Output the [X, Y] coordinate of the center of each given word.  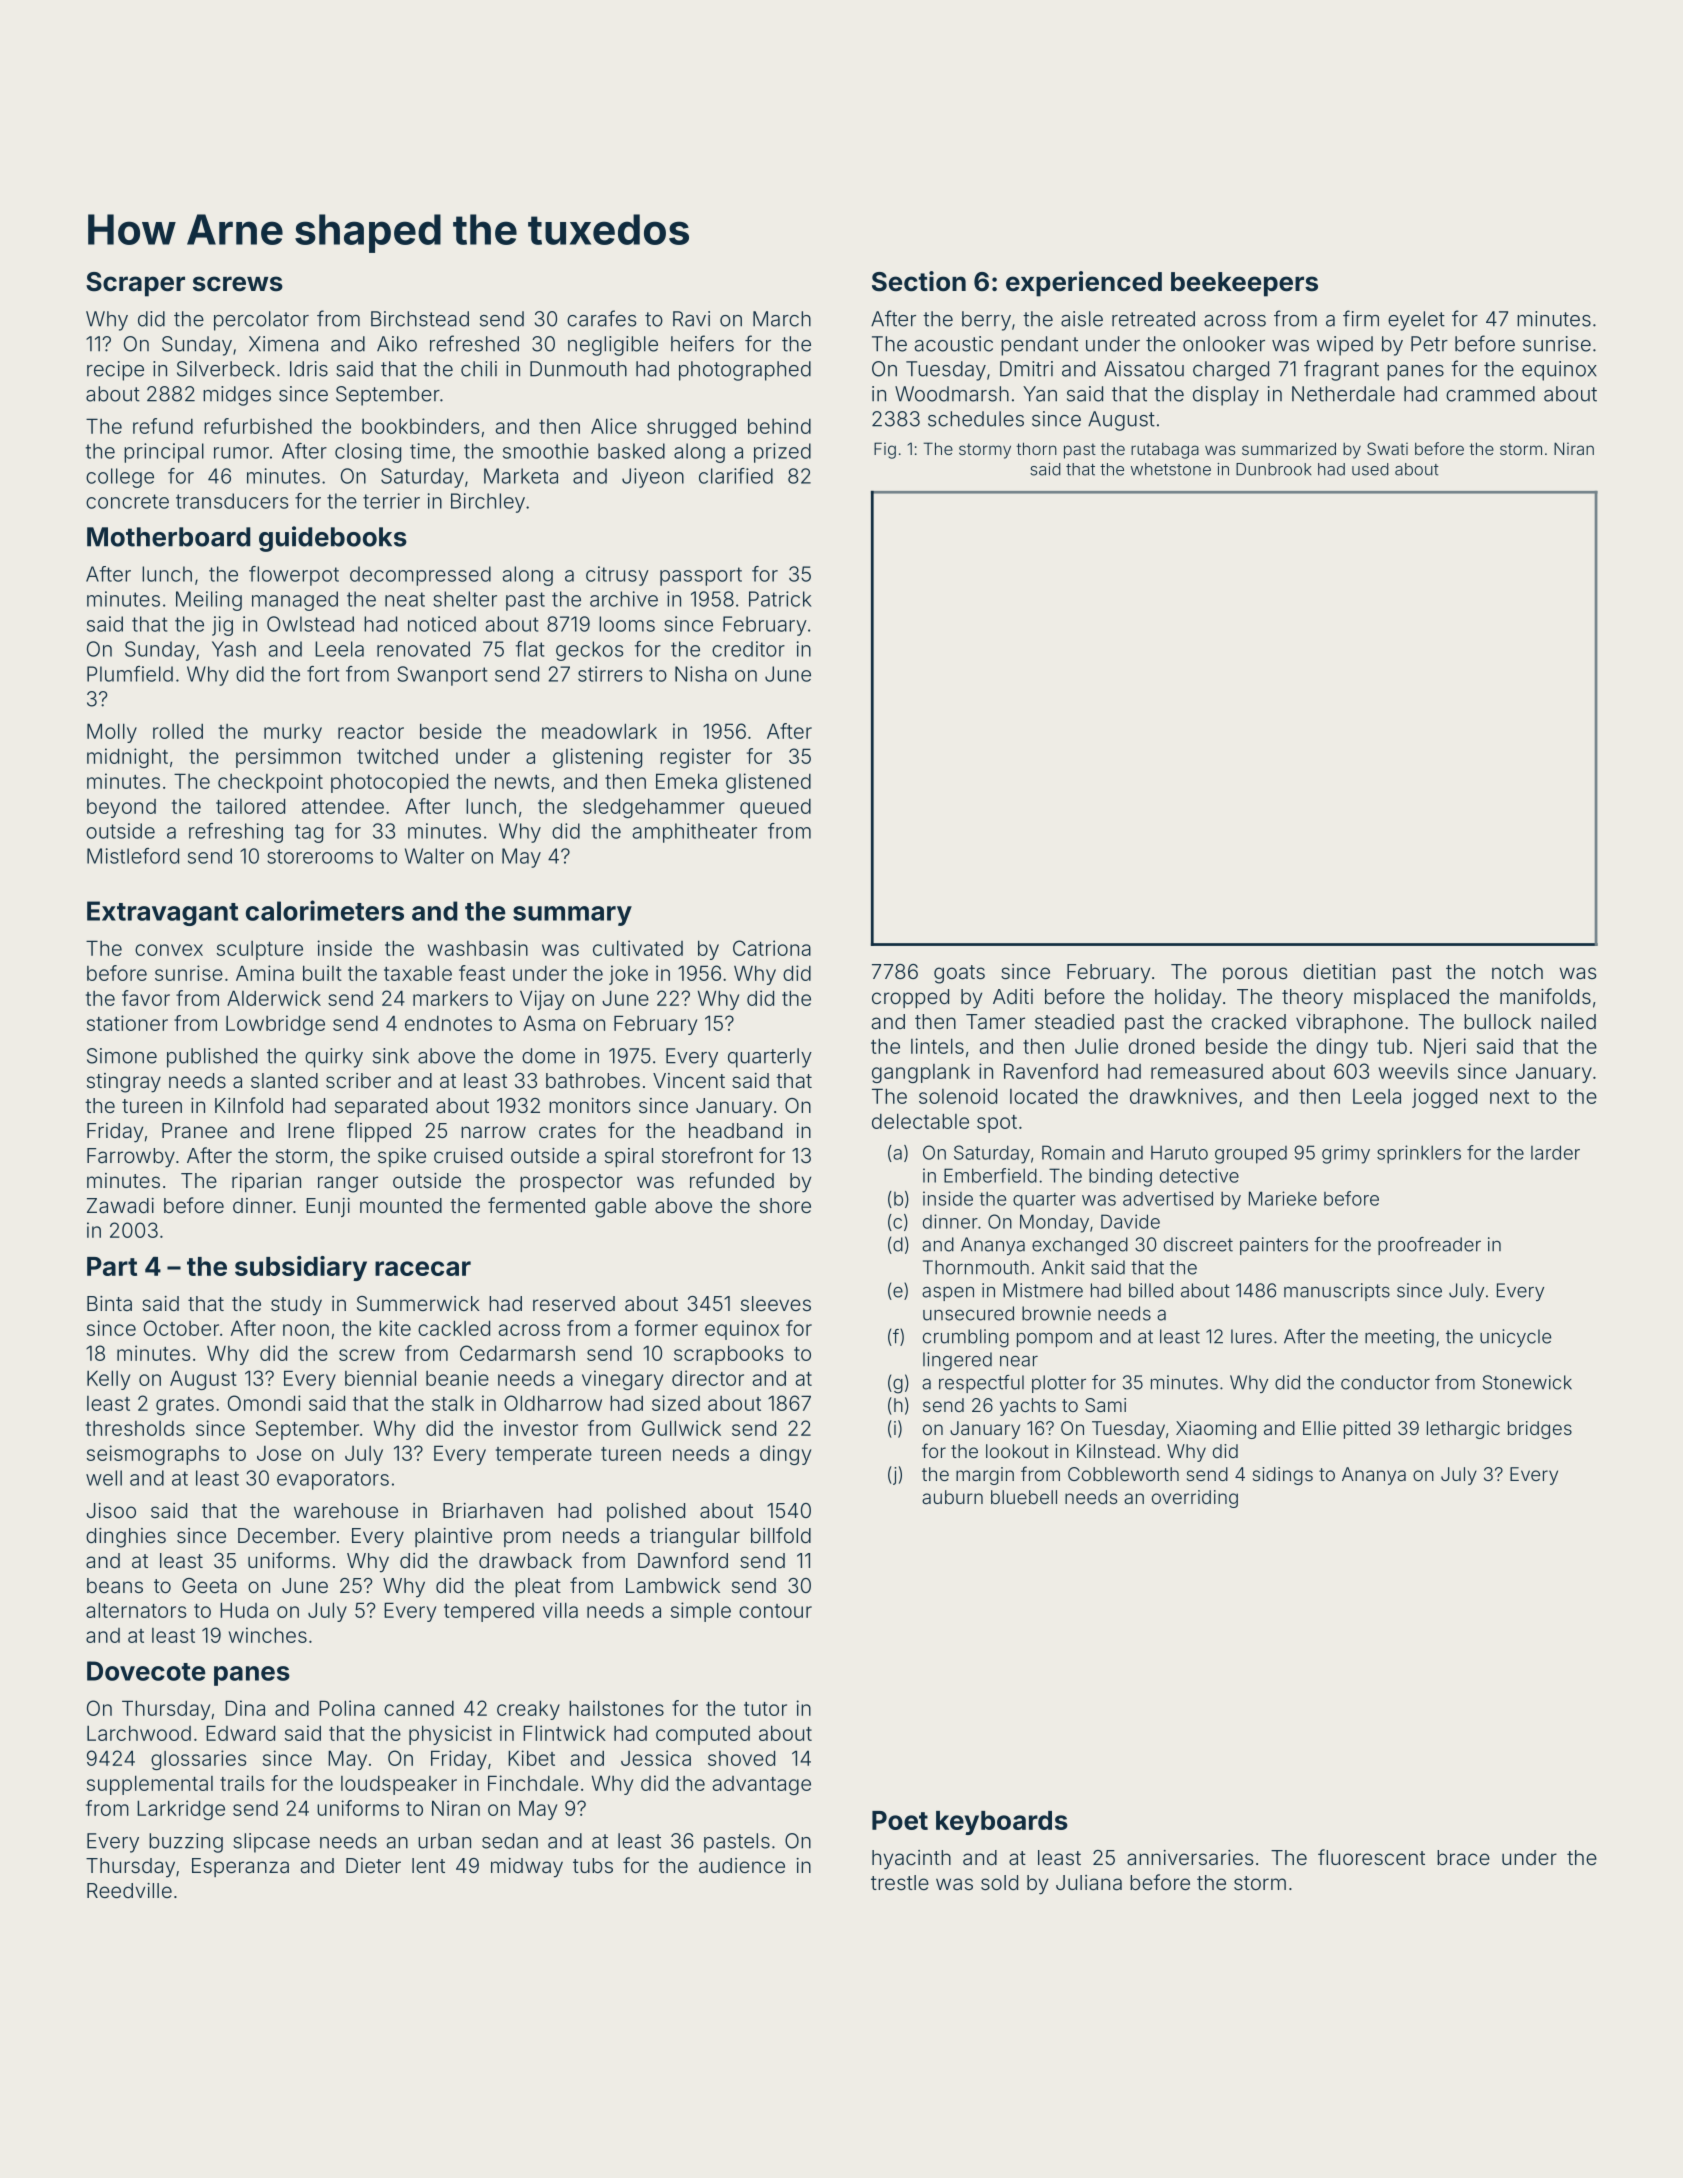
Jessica [656, 1758]
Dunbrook [1273, 469]
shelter [465, 599]
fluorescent [1371, 1857]
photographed [745, 371]
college [120, 478]
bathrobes [593, 1080]
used [1370, 469]
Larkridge [181, 1810]
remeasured [1207, 1071]
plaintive [453, 1537]
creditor [748, 649]
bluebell [1024, 1497]
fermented [536, 1205]
